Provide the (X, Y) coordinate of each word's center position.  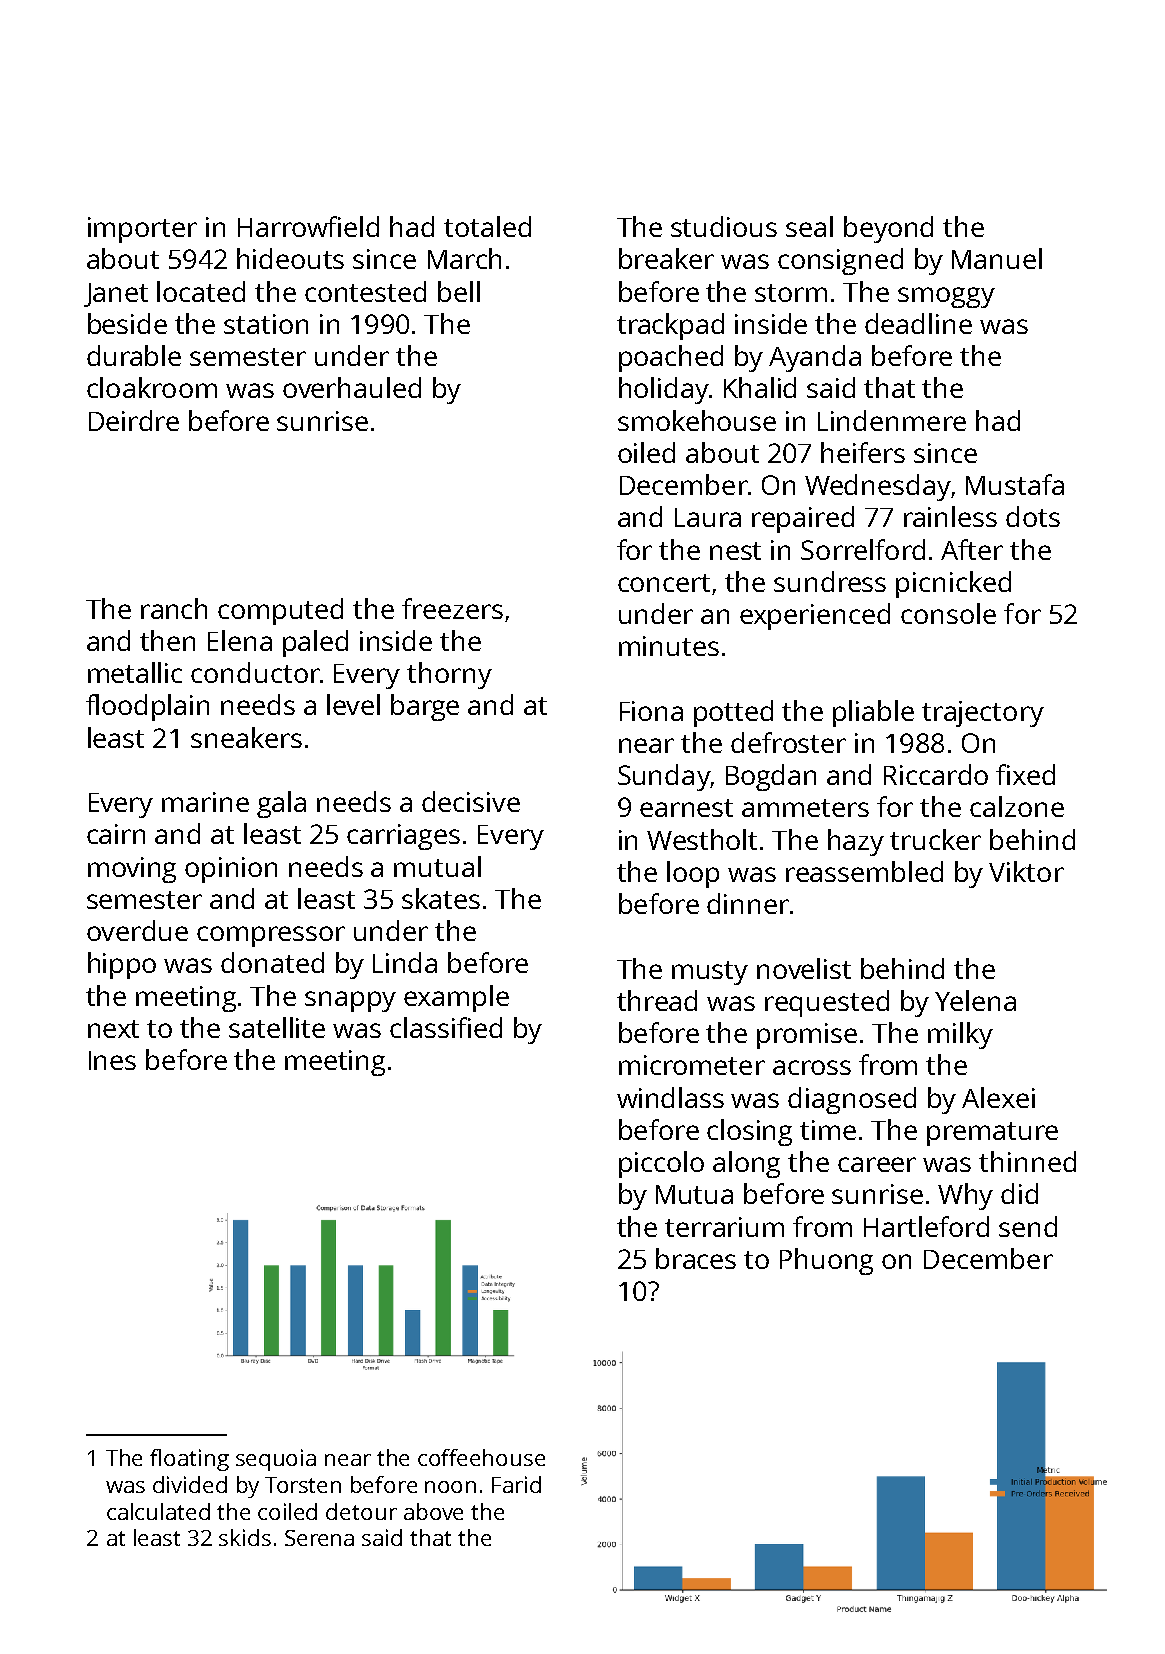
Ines (112, 1060)
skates (441, 898)
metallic (135, 672)
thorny (449, 675)
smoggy (946, 297)
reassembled (864, 871)
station (266, 324)
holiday (664, 390)
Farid (516, 1484)
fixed (1025, 774)
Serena (319, 1538)
